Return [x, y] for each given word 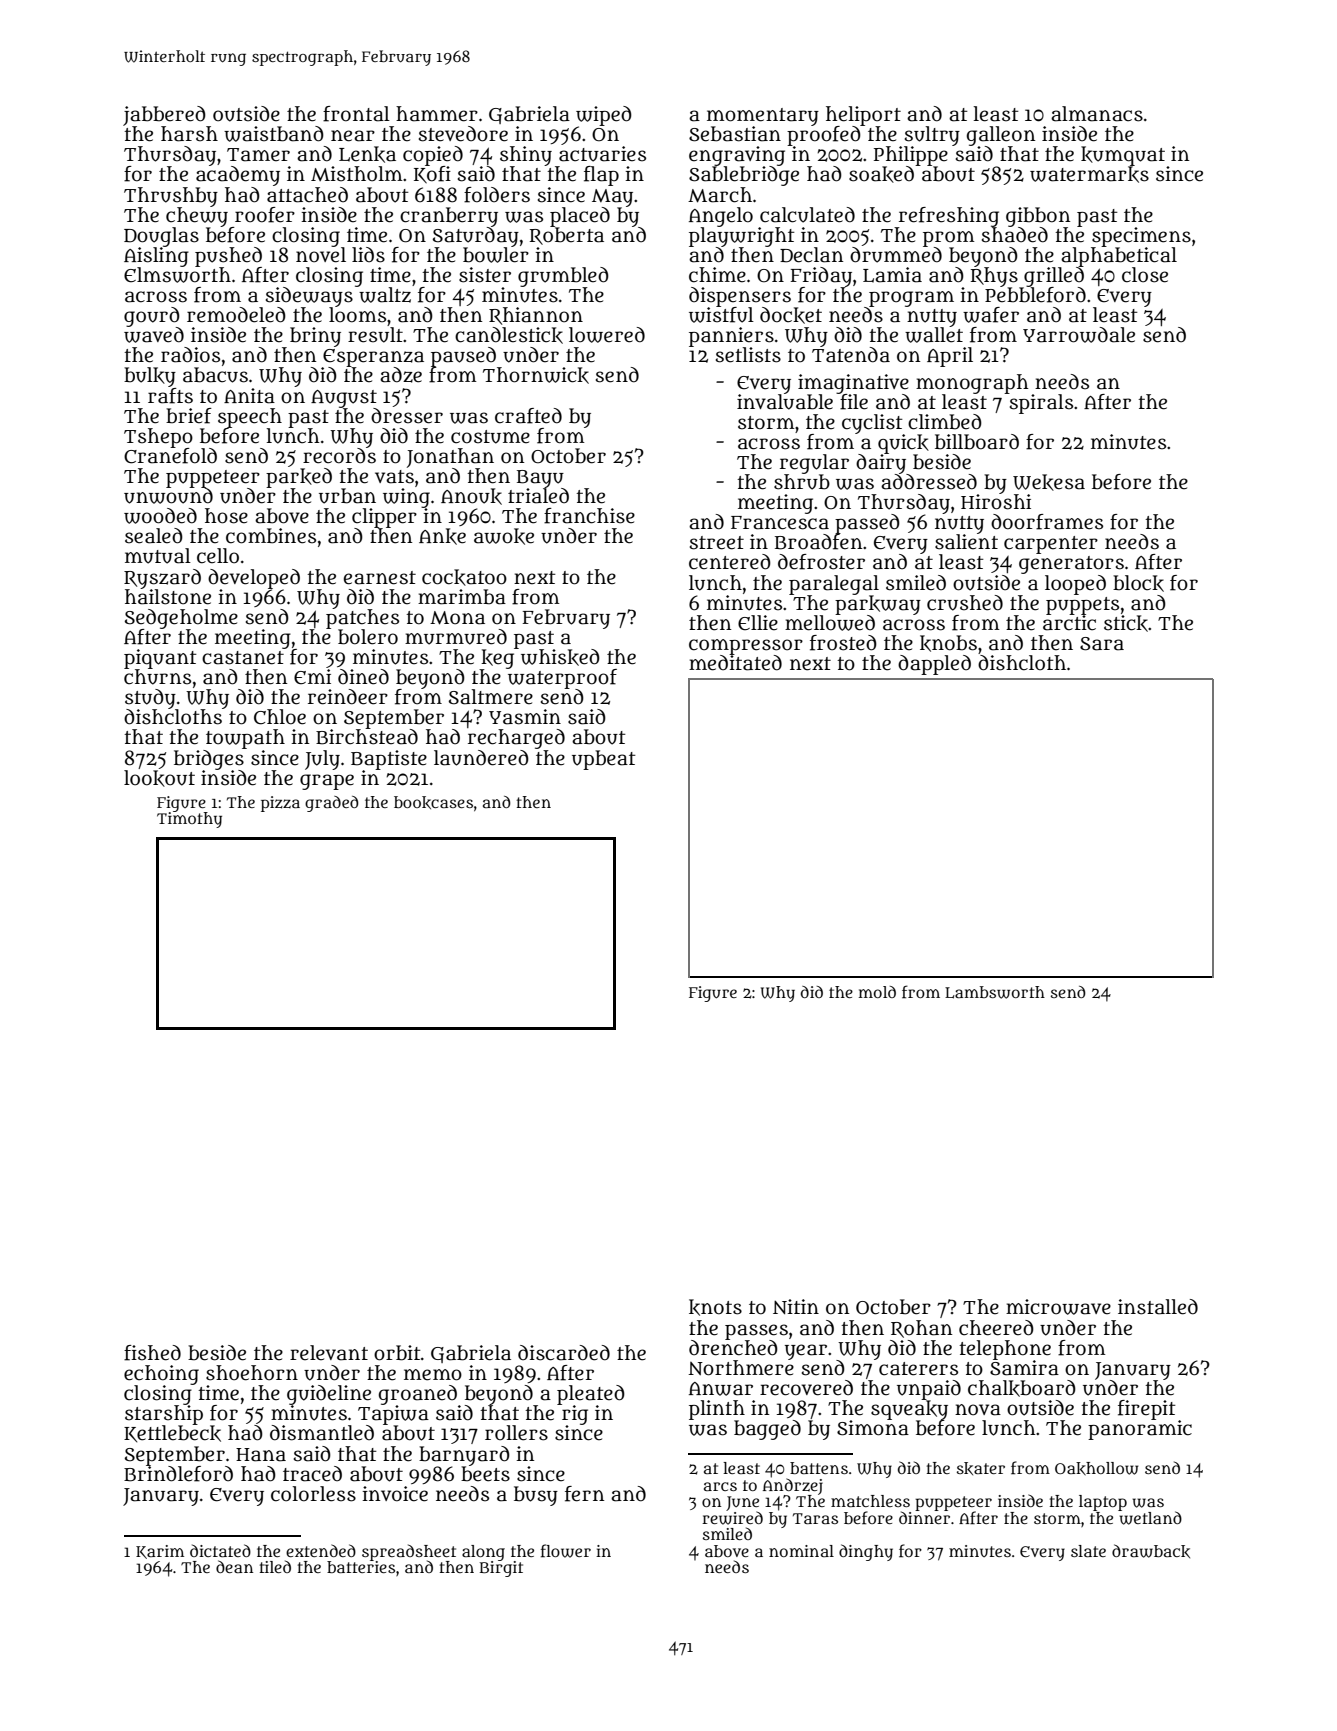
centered [730, 562]
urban [347, 496]
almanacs [1097, 114]
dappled [934, 665]
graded [332, 804]
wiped [604, 116]
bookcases [433, 802]
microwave [1058, 1307]
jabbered [164, 116]
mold [877, 992]
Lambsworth [995, 992]
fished [152, 1353]
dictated [220, 1550]
